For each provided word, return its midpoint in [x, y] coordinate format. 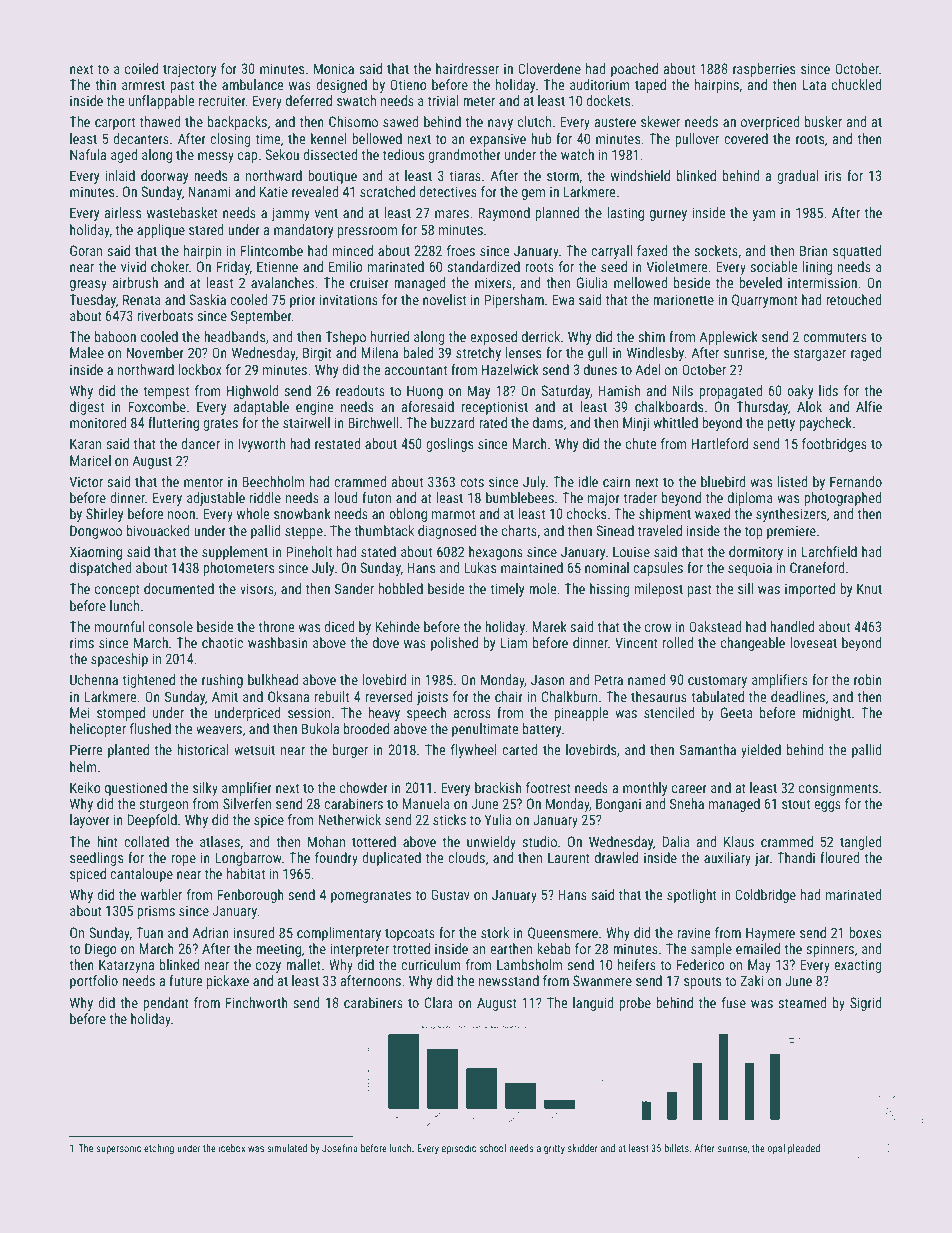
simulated [287, 1148]
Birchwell [373, 422]
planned [557, 214]
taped [650, 86]
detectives [448, 191]
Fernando [856, 481]
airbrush [135, 282]
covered [746, 138]
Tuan [149, 932]
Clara [439, 1002]
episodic [458, 1149]
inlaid [120, 175]
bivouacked [158, 530]
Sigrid [866, 1004]
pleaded [804, 1149]
